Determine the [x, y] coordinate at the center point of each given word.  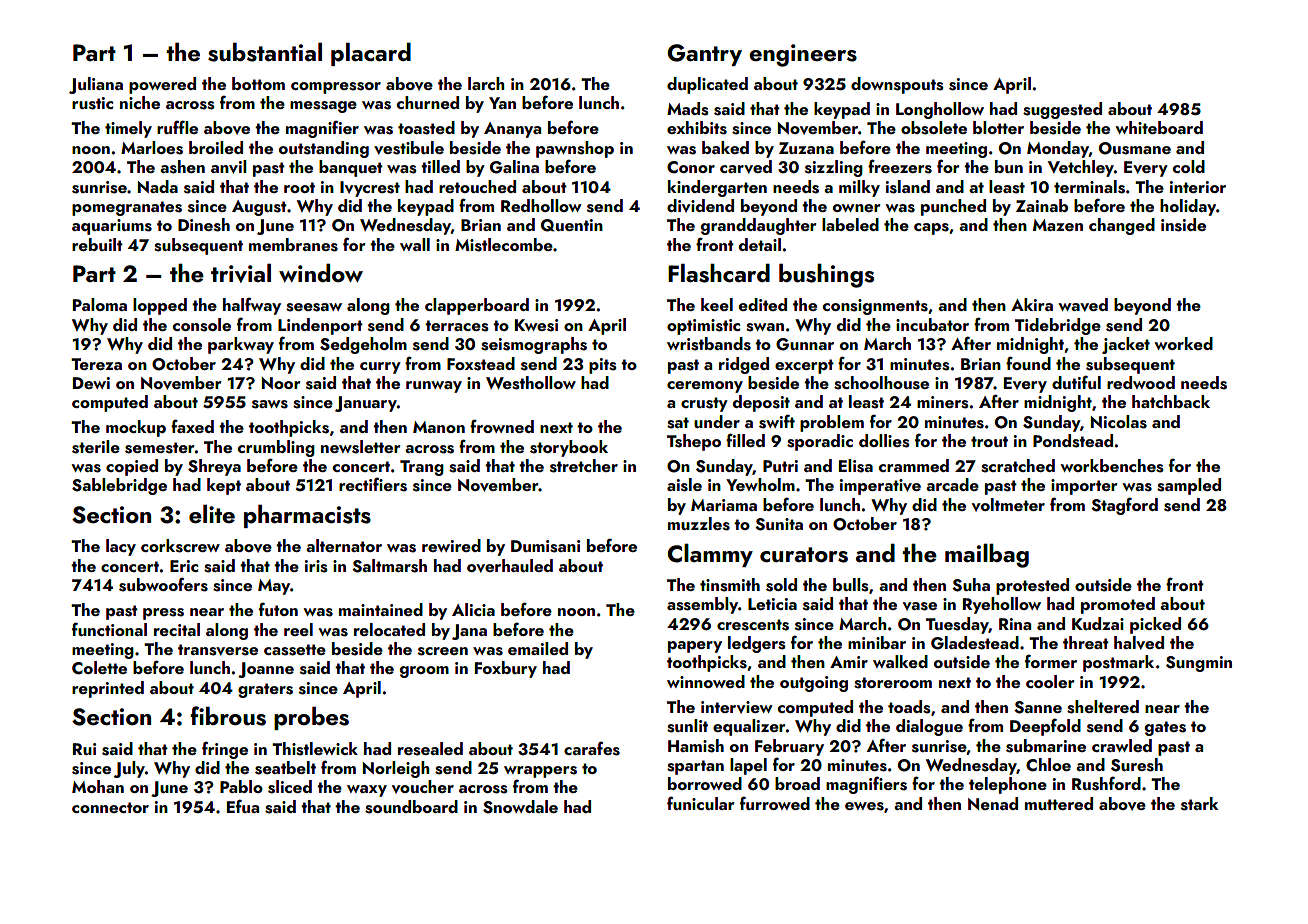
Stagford [1124, 506]
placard [371, 54]
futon [278, 609]
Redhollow [541, 205]
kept [224, 486]
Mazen [1058, 225]
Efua [243, 806]
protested [1032, 586]
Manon [439, 427]
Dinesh [204, 225]
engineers [803, 55]
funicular [700, 803]
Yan [502, 103]
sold [781, 585]
